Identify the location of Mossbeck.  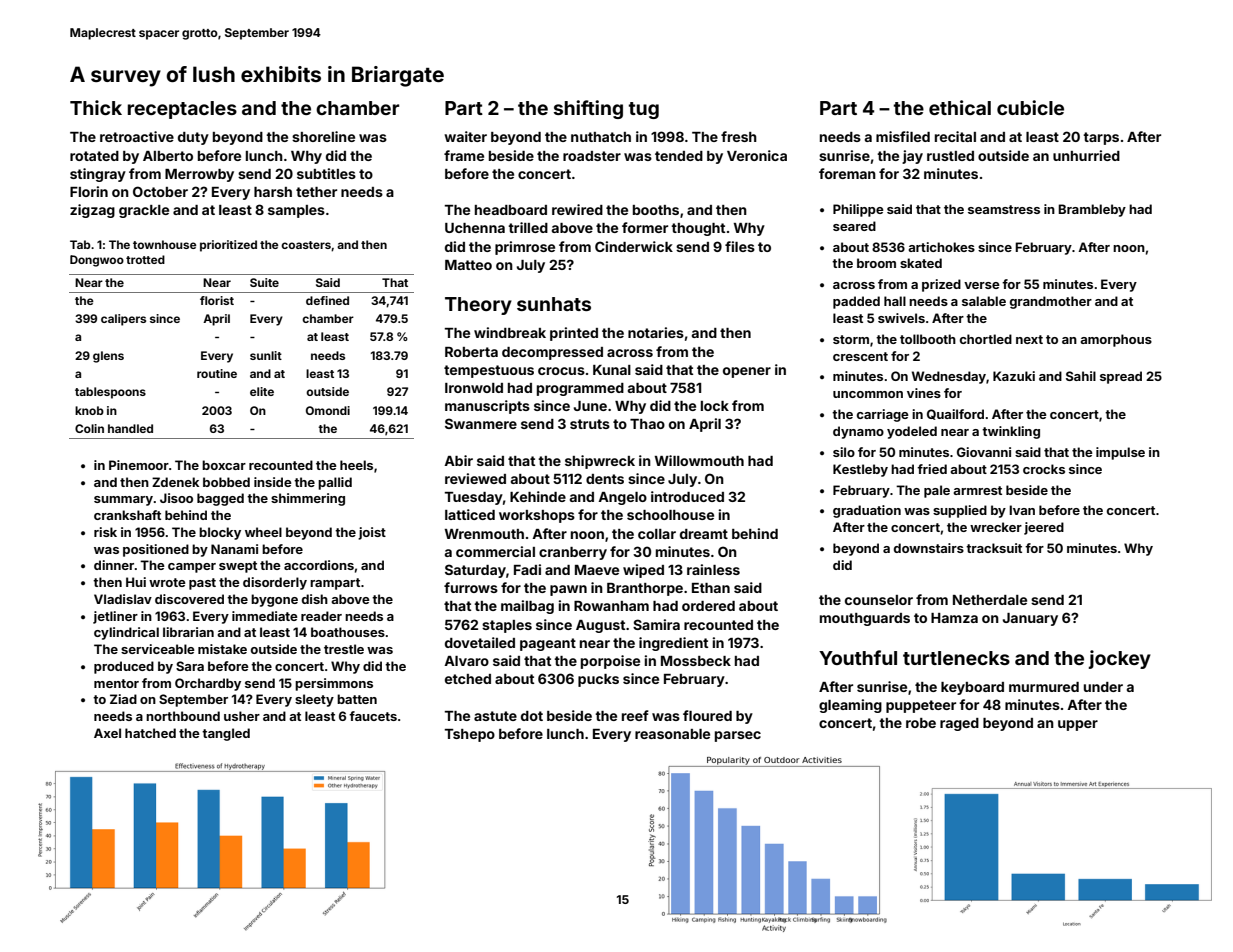
(696, 661).
